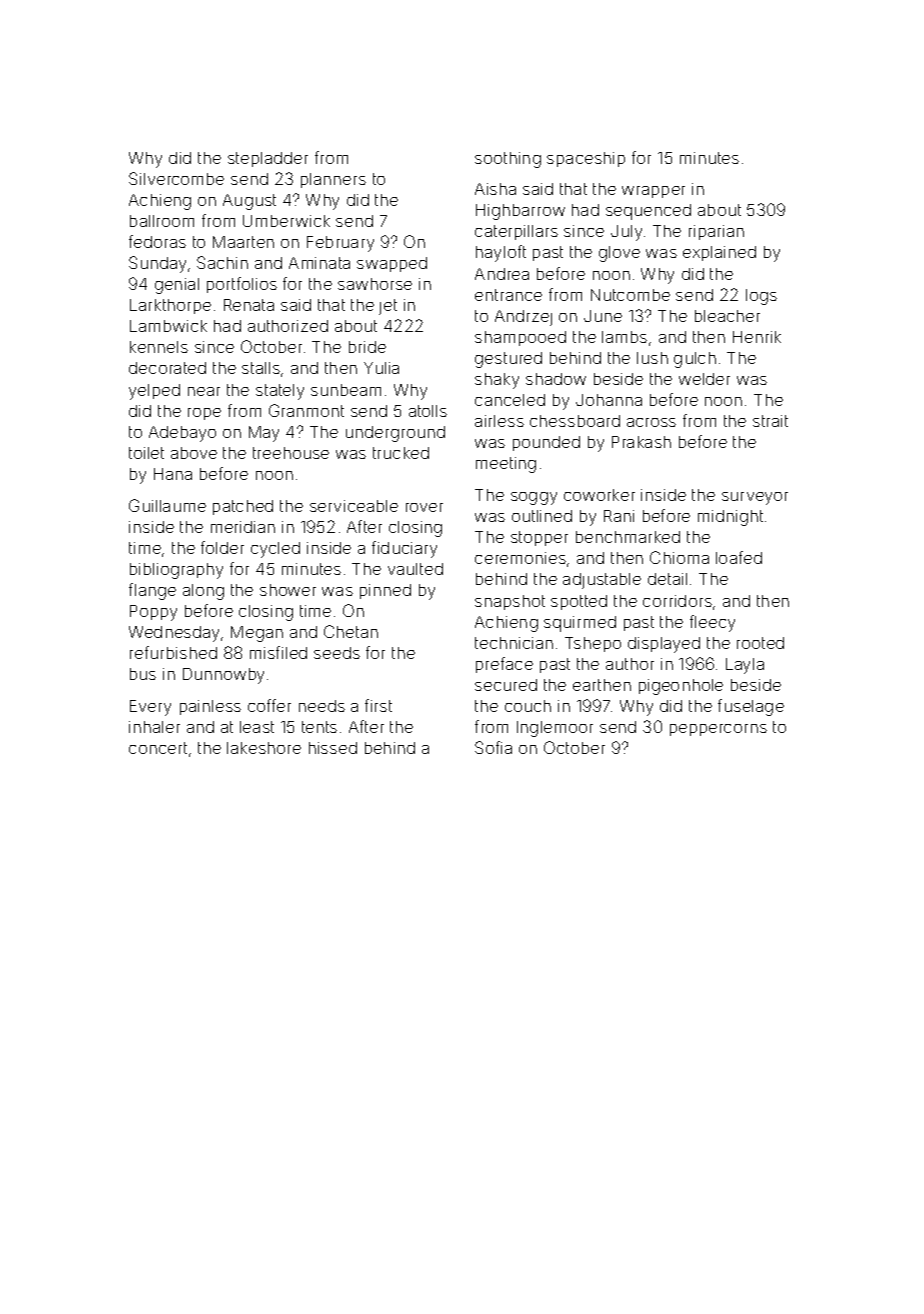 Image resolution: width=924 pixels, height=1314 pixels. What do you see at coordinates (506, 465) in the screenshot?
I see `meeting` at bounding box center [506, 465].
